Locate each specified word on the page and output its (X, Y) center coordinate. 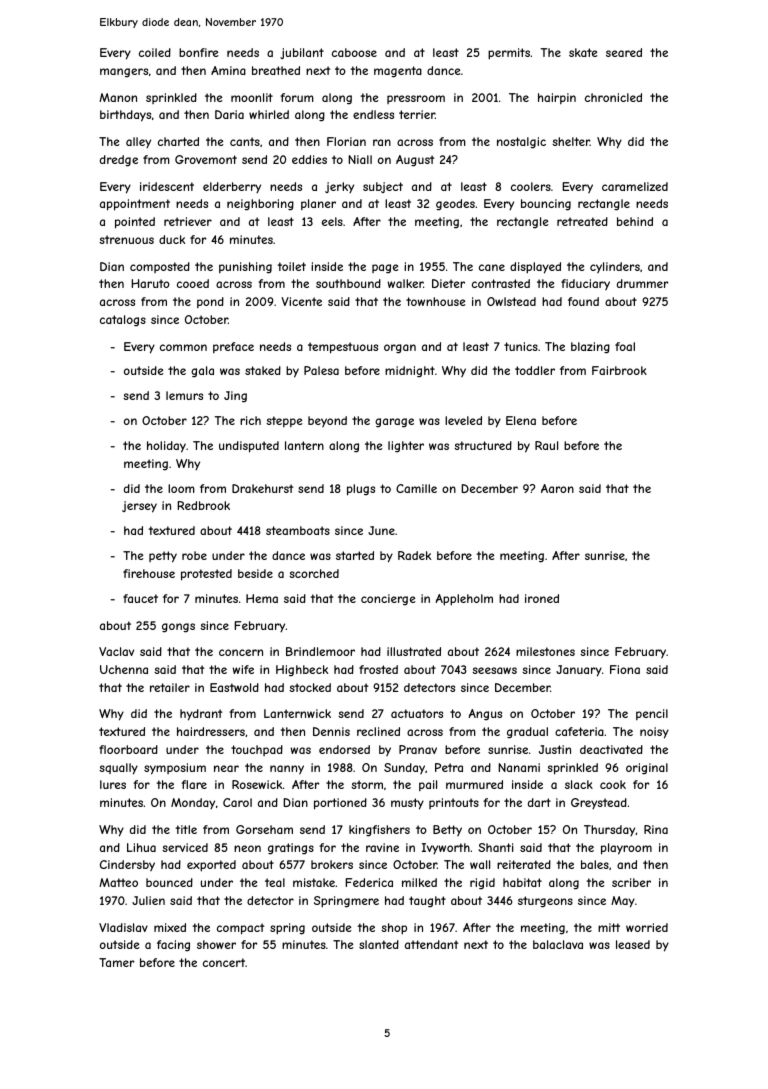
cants (245, 141)
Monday (193, 803)
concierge (388, 600)
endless (373, 114)
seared (624, 52)
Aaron (557, 488)
